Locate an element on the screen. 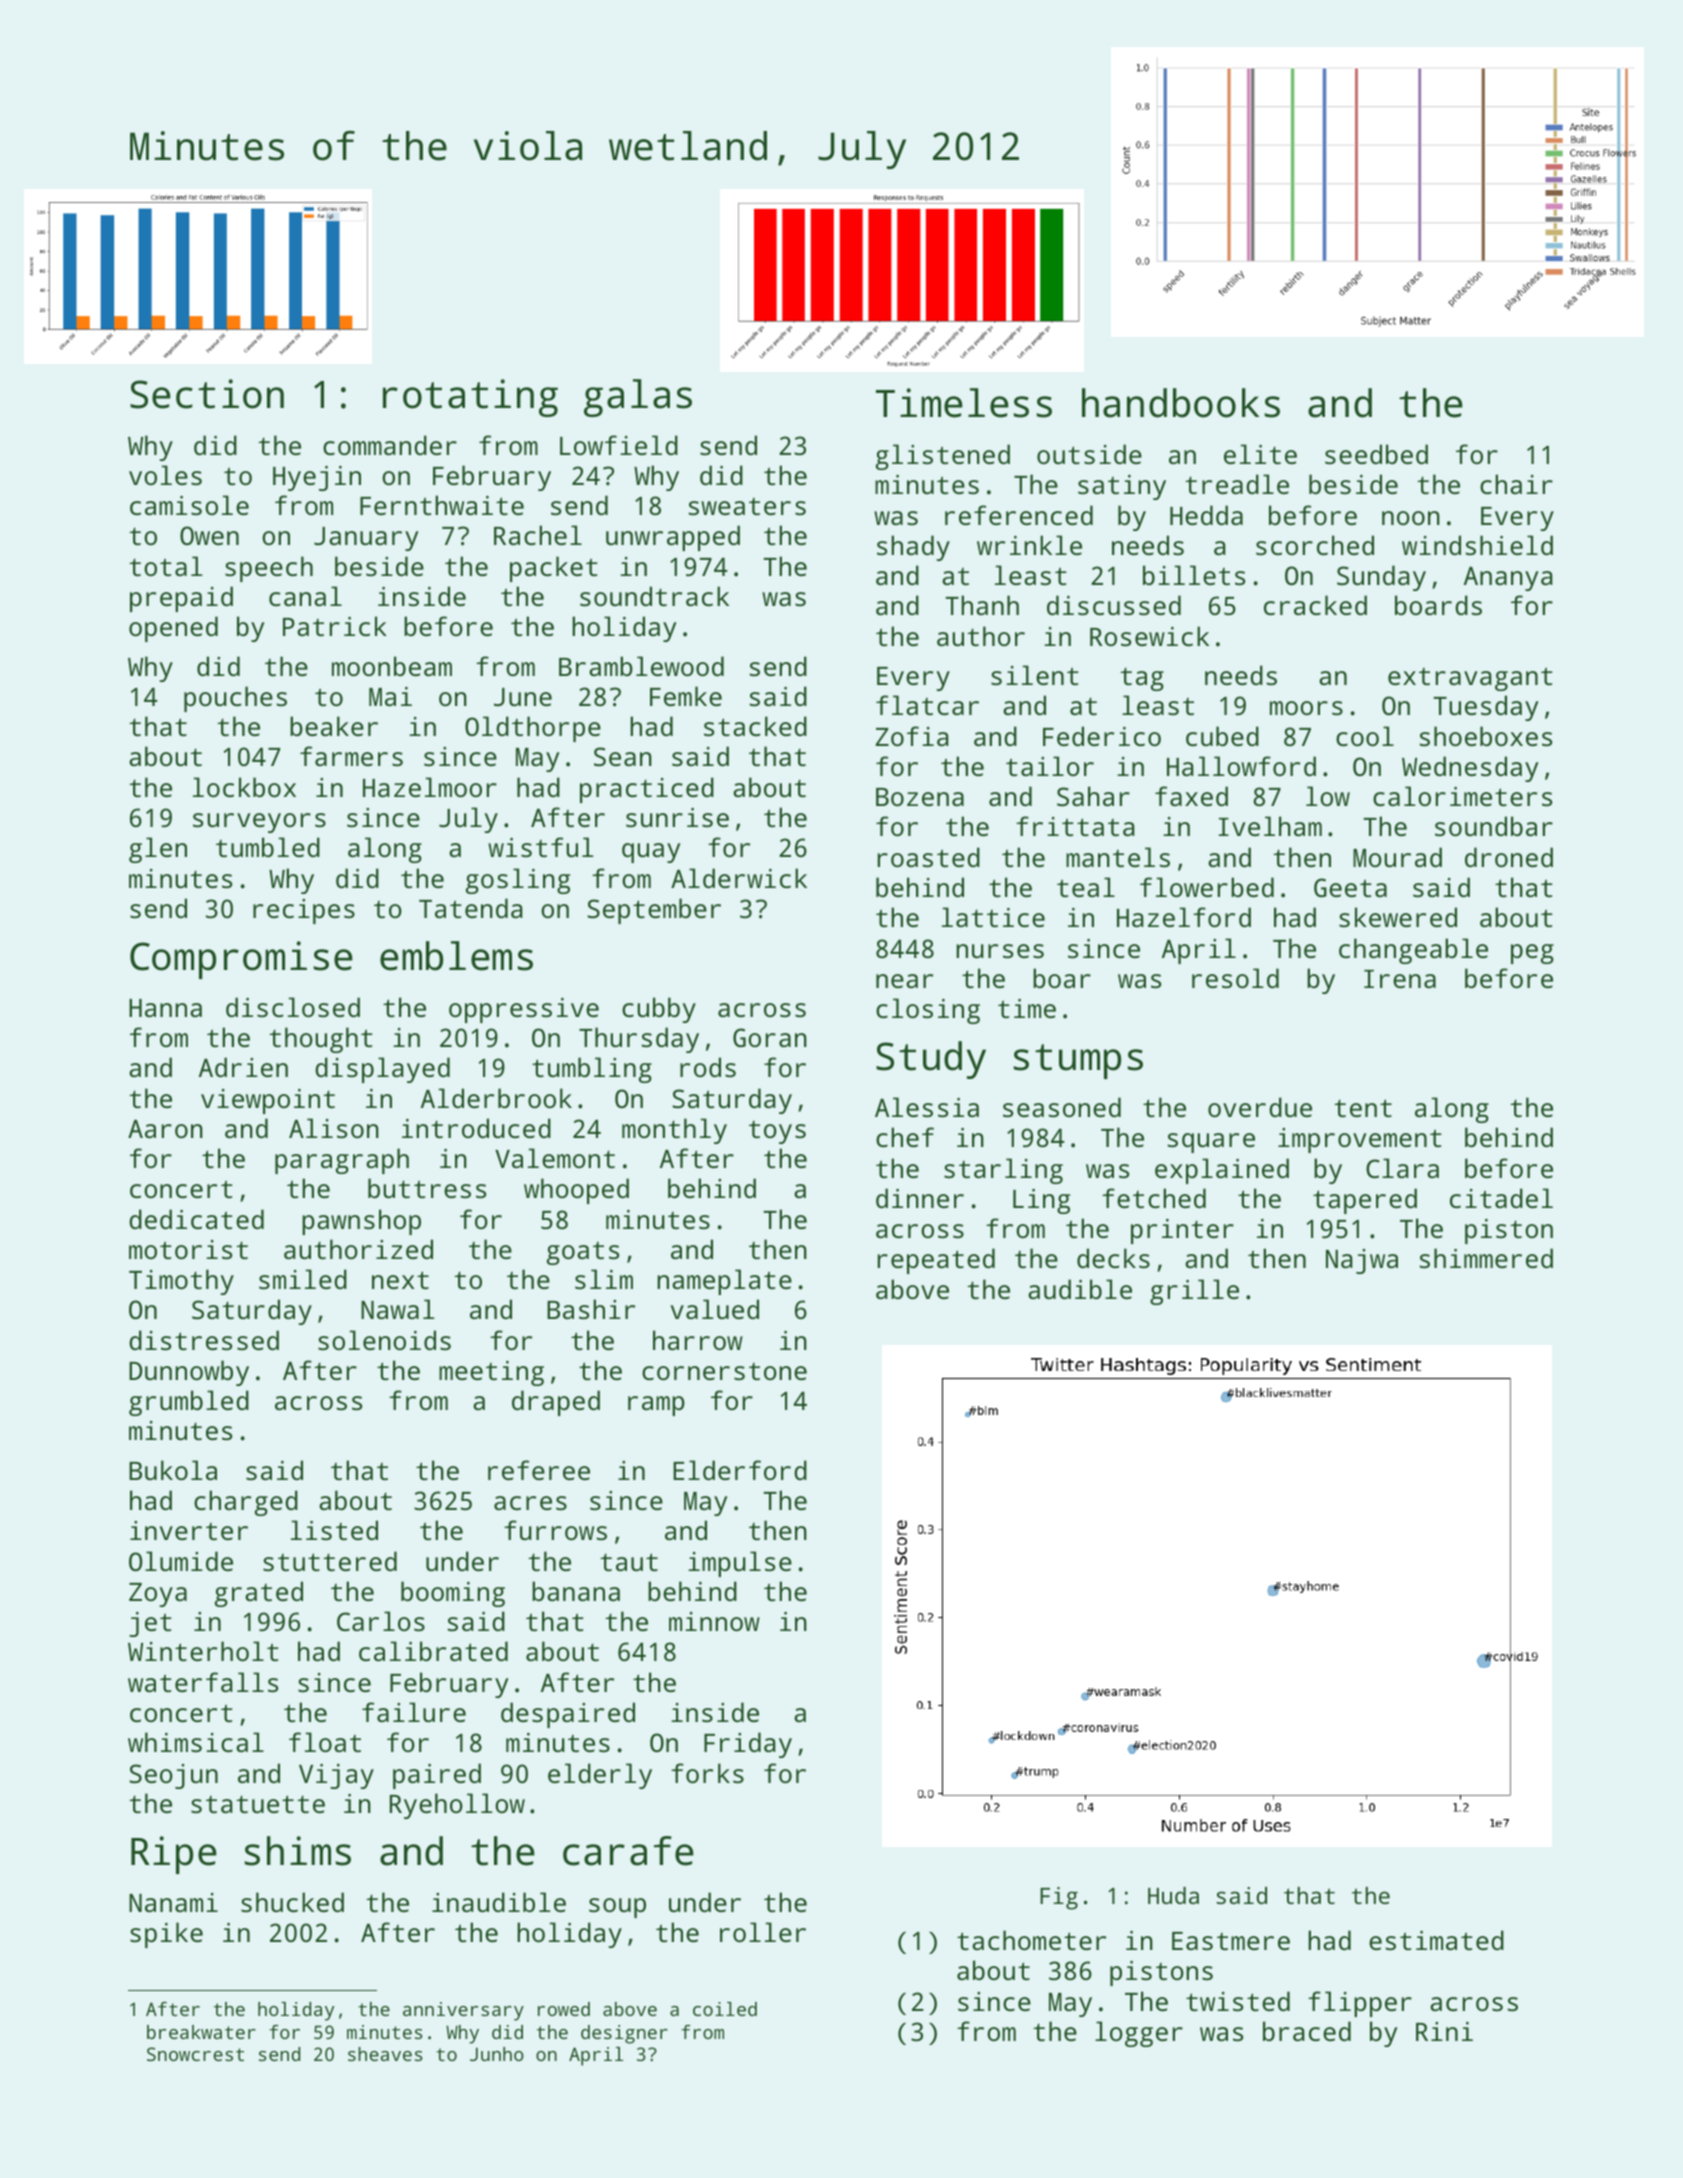 The width and height of the screenshot is (1683, 2178). Snowcrest is located at coordinates (195, 2054).
